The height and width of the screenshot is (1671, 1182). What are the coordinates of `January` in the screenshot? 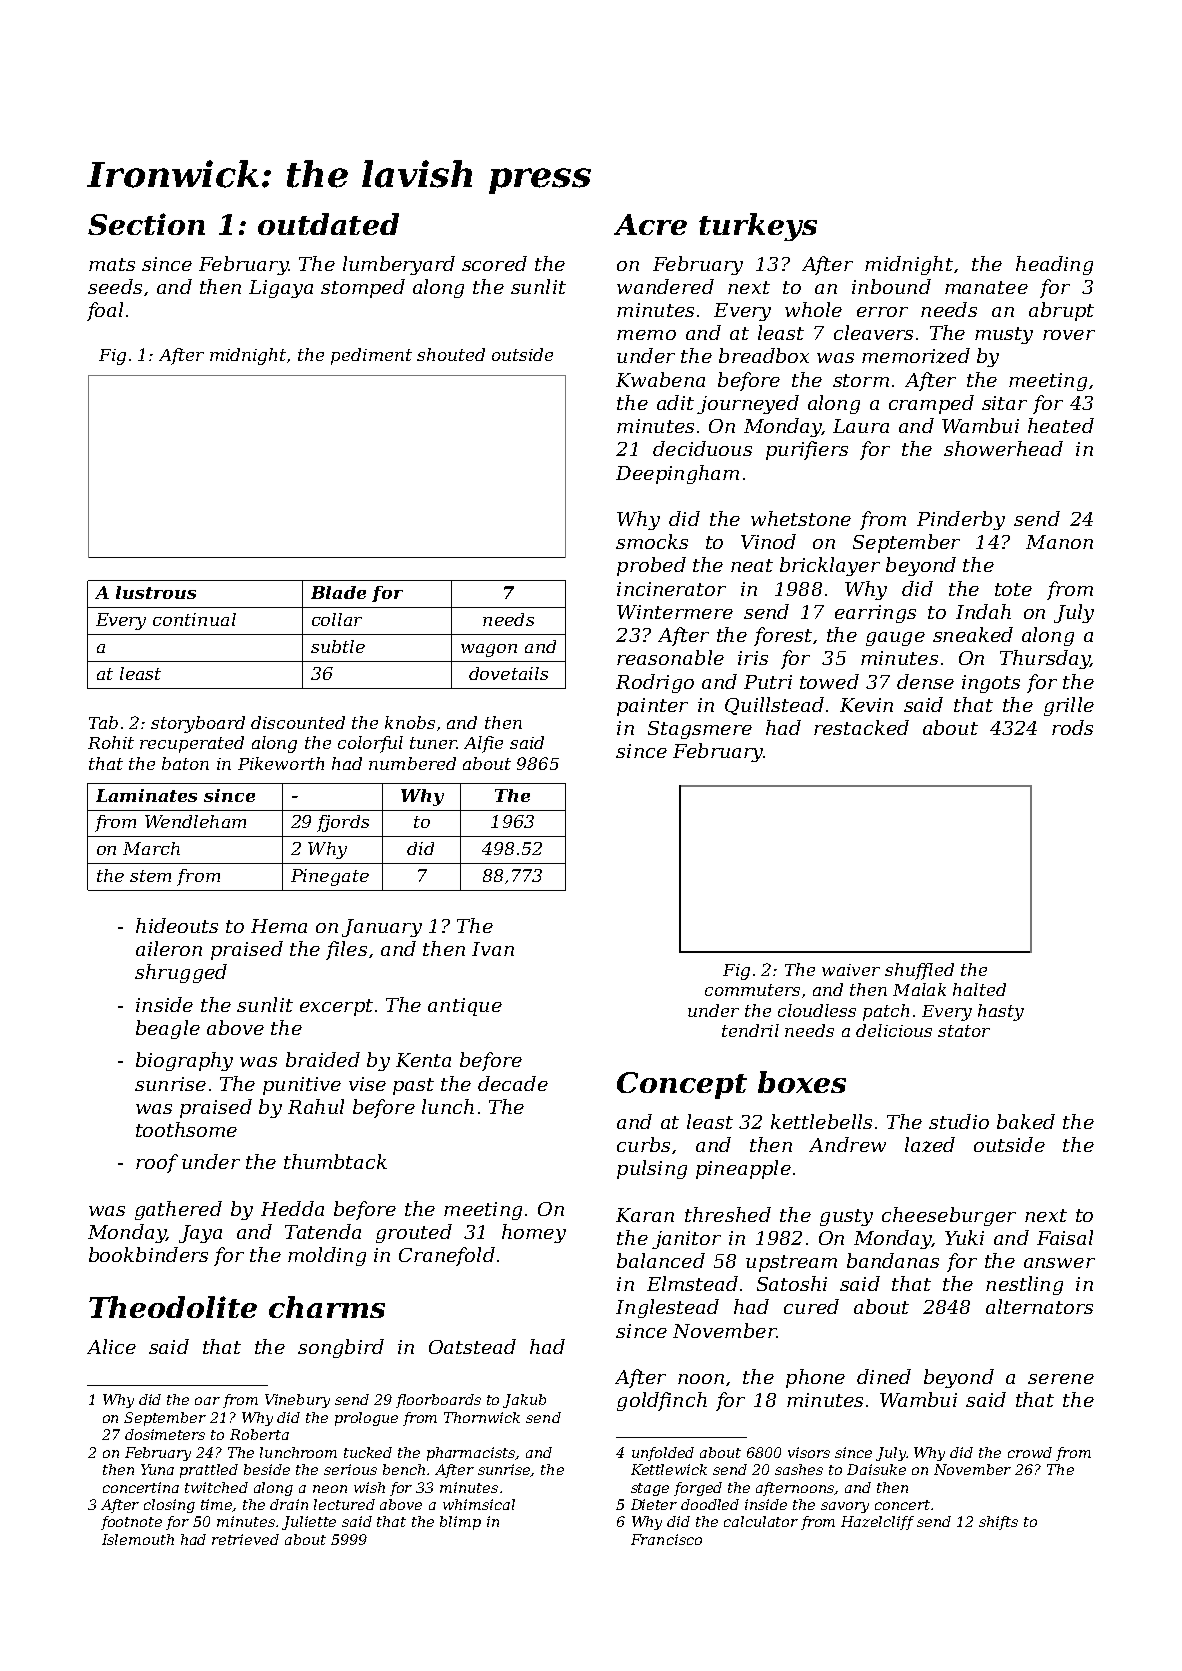 It's located at (382, 928).
